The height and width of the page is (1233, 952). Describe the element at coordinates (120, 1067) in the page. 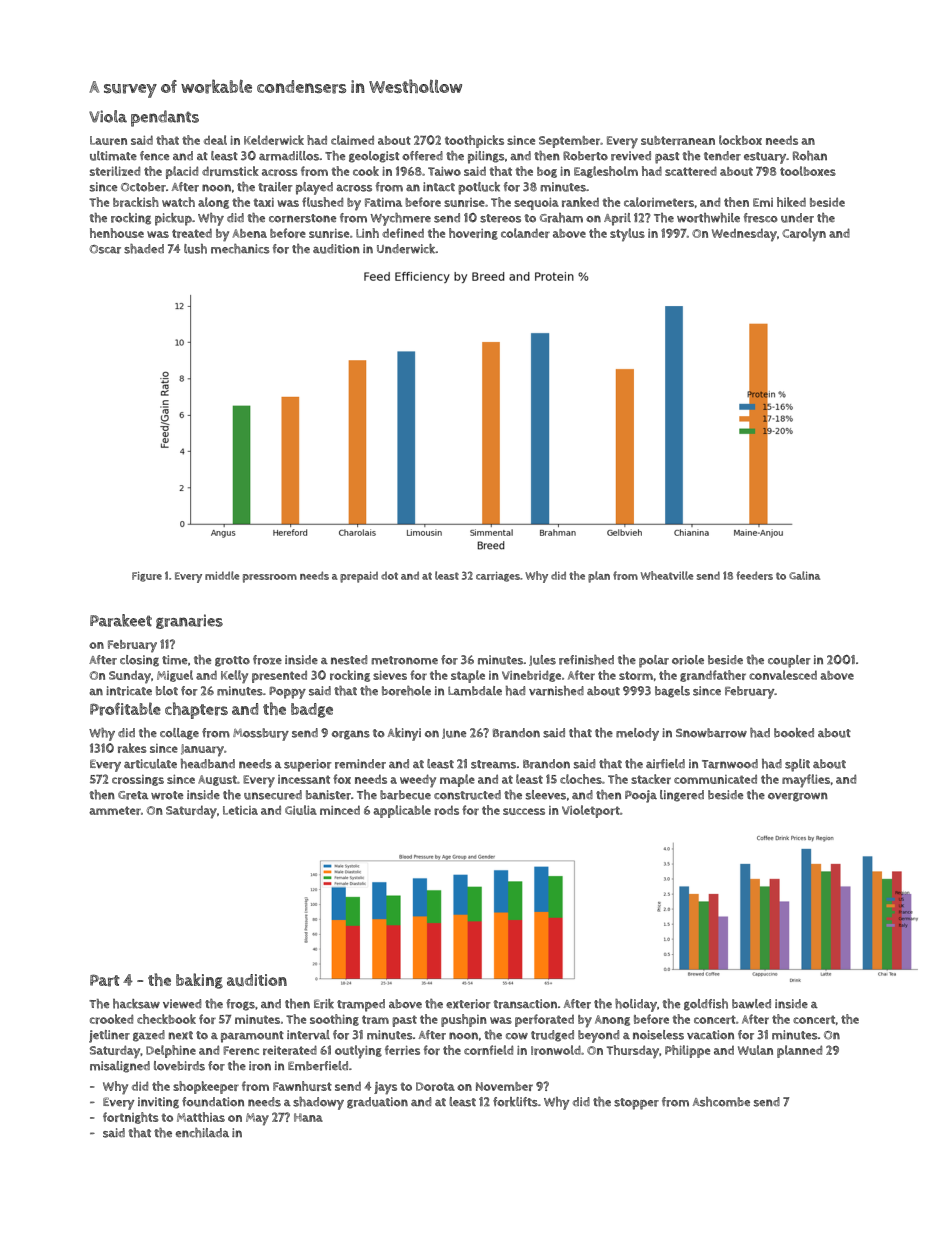

I see `misaligned` at that location.
